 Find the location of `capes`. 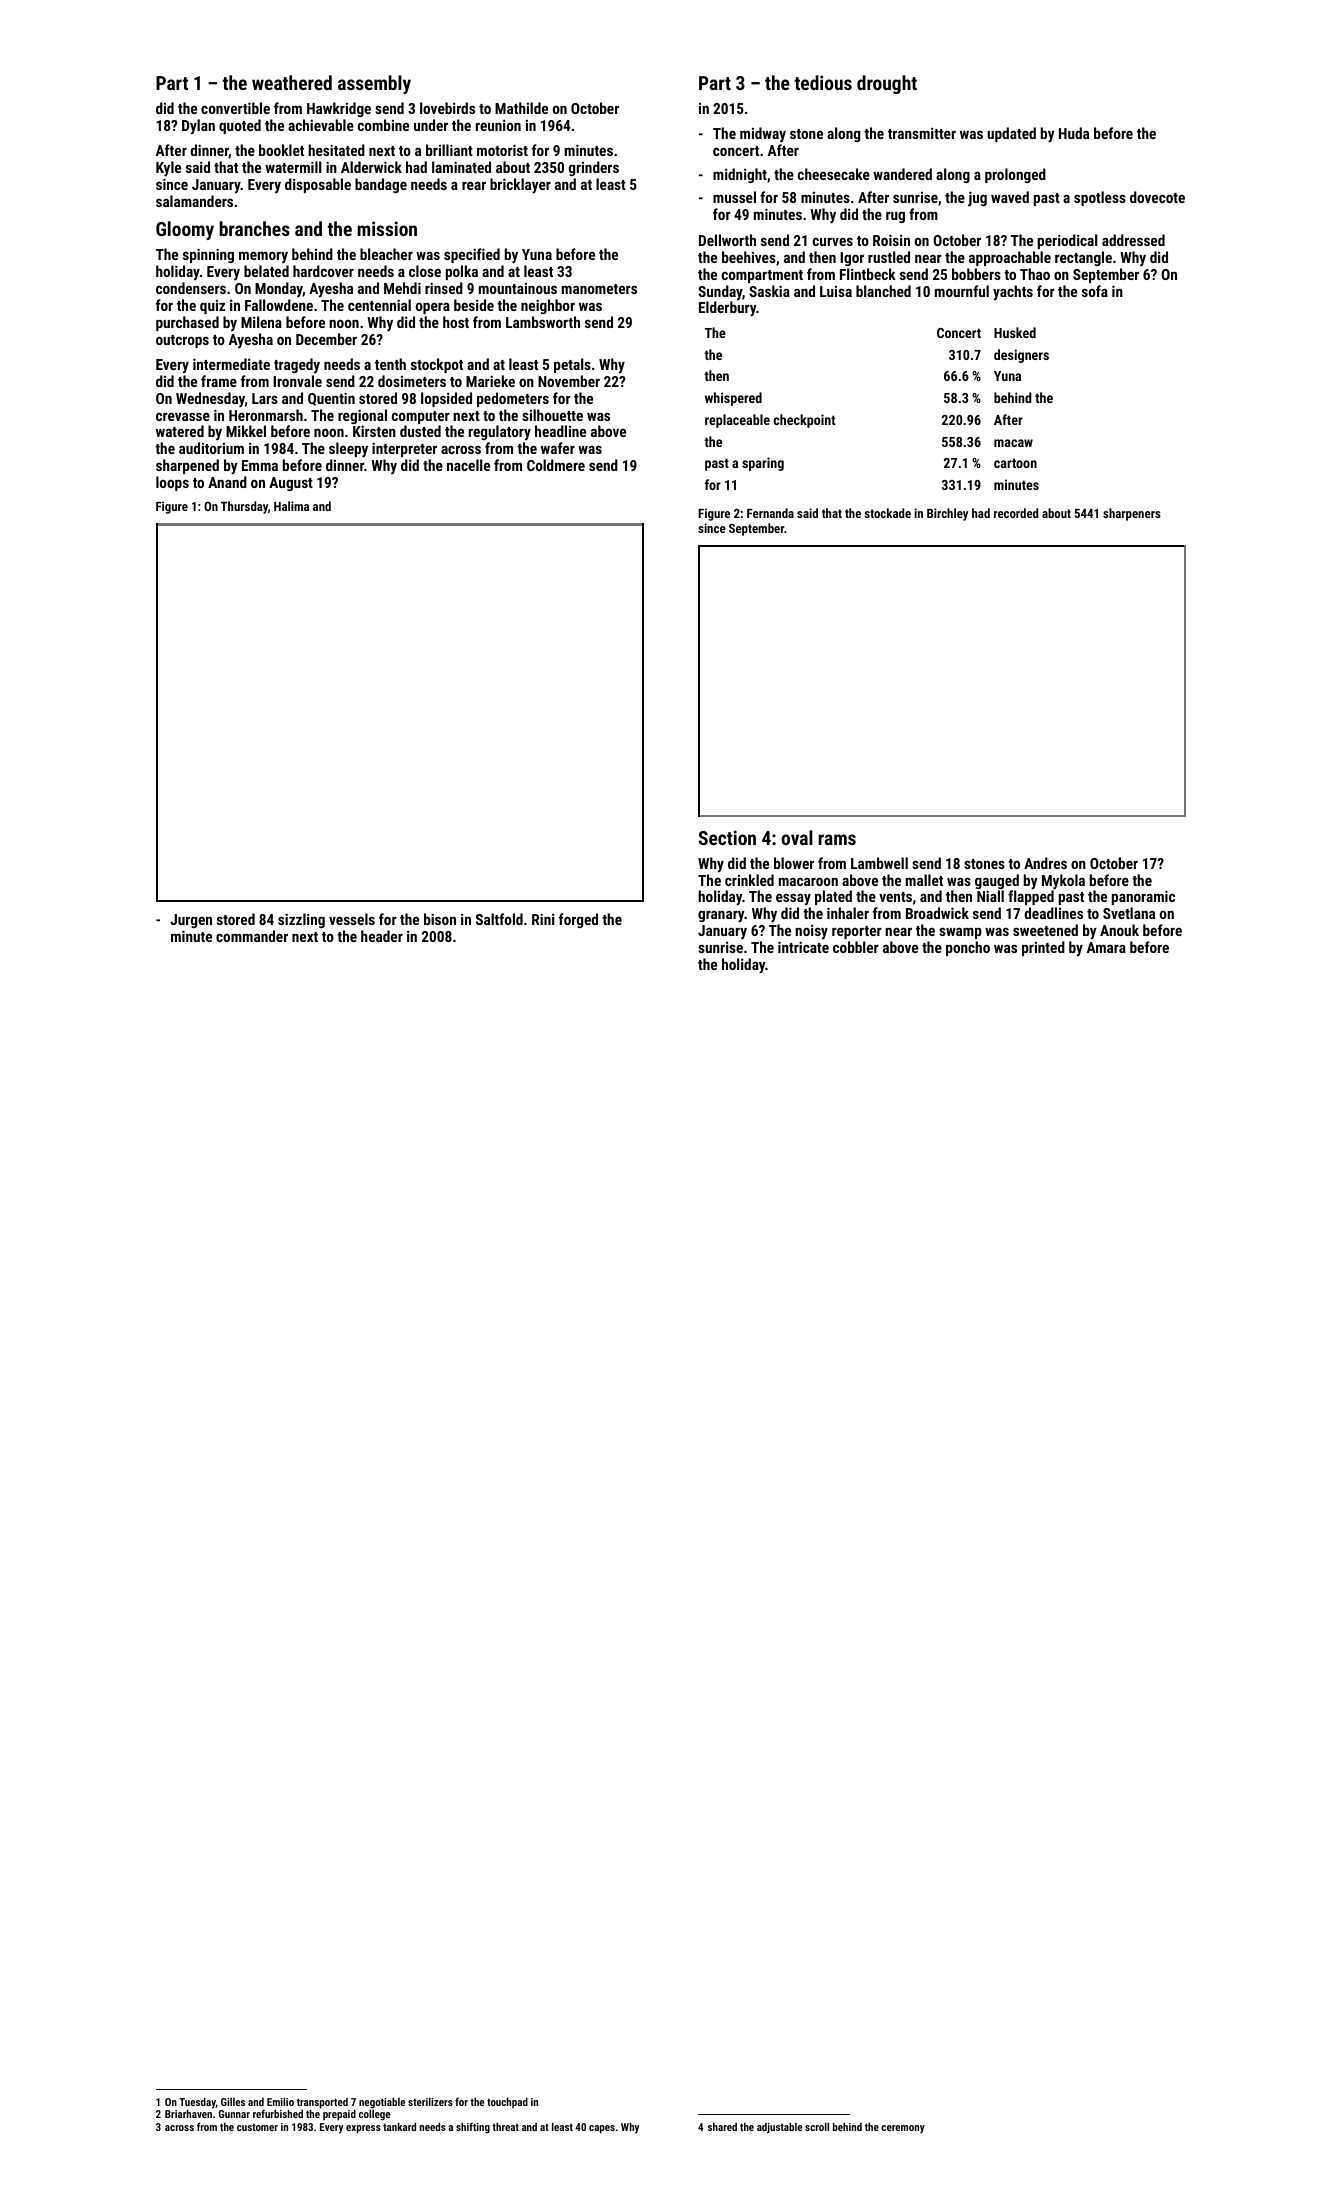

capes is located at coordinates (602, 2129).
